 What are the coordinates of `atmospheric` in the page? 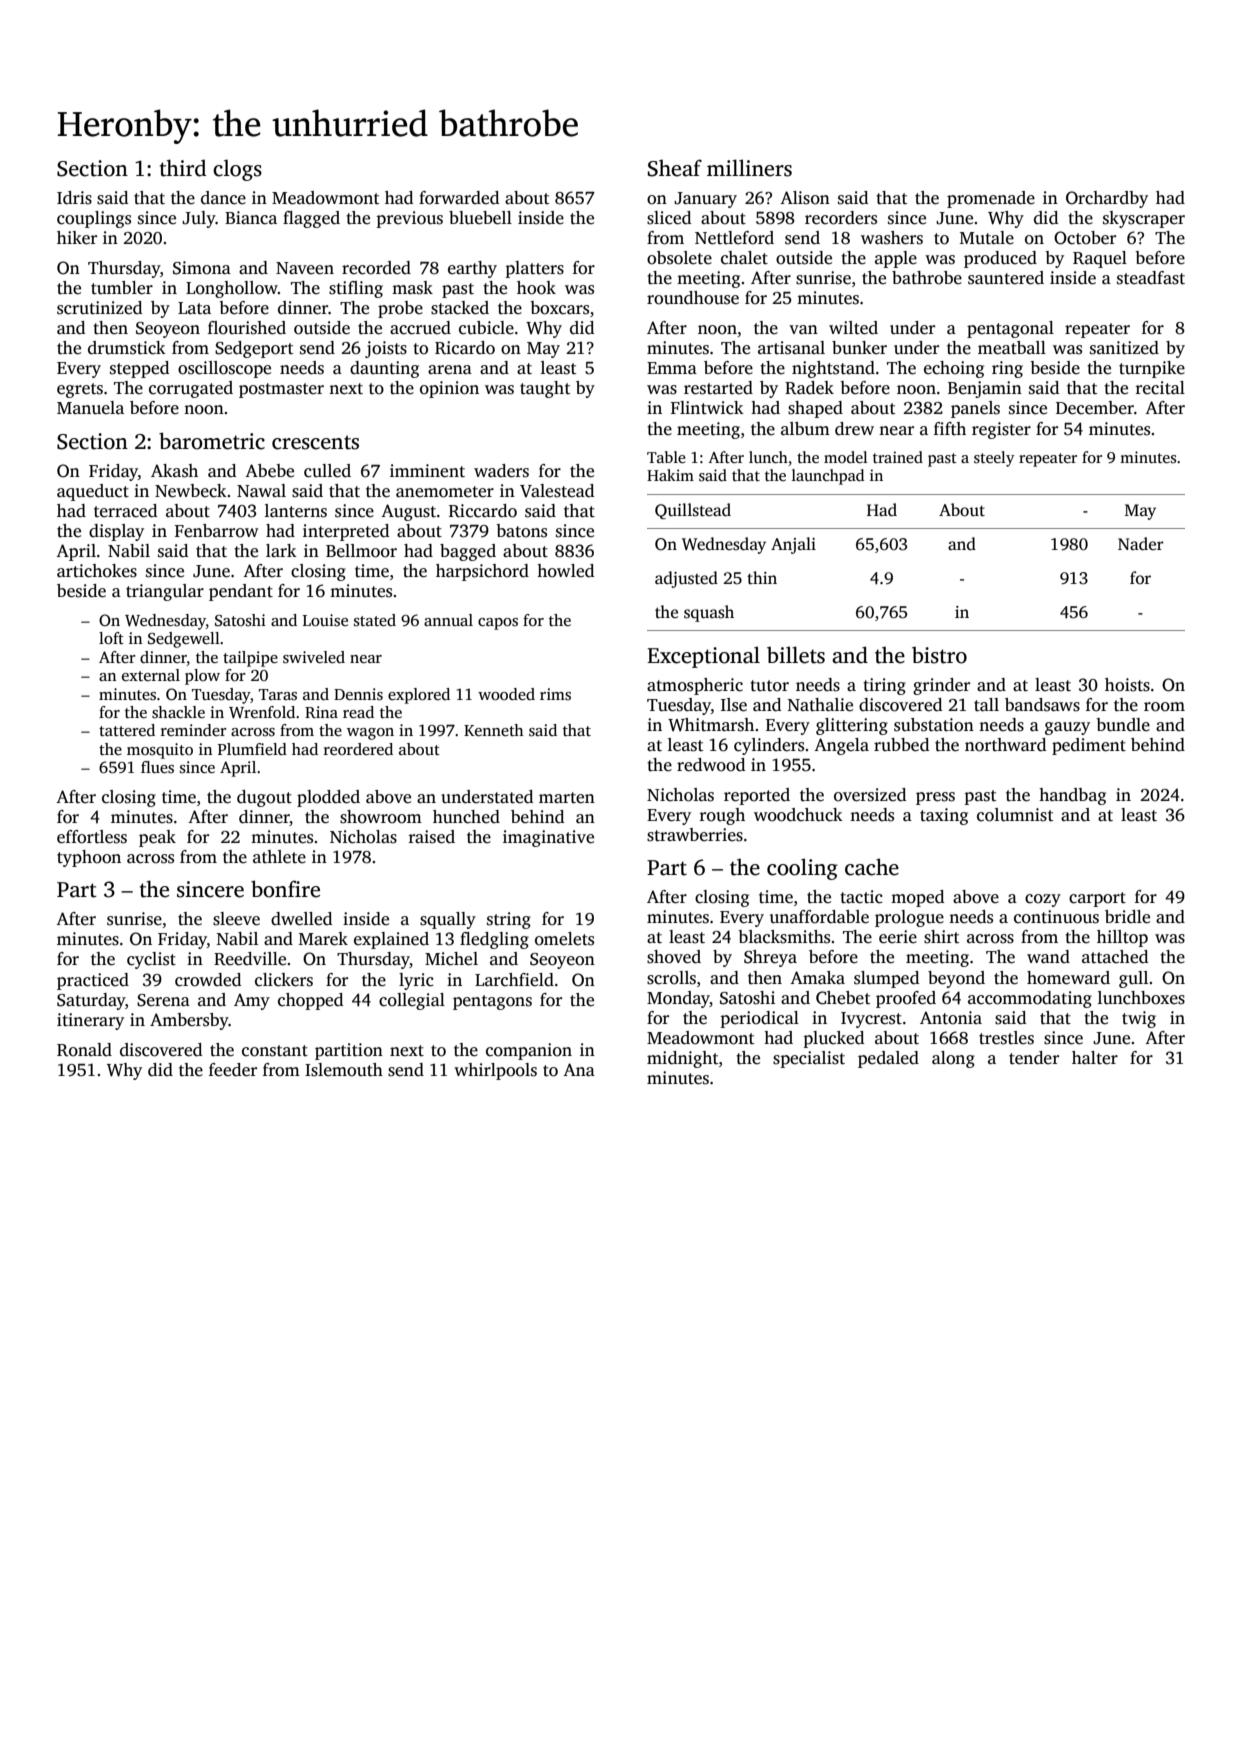 It's located at (695, 686).
